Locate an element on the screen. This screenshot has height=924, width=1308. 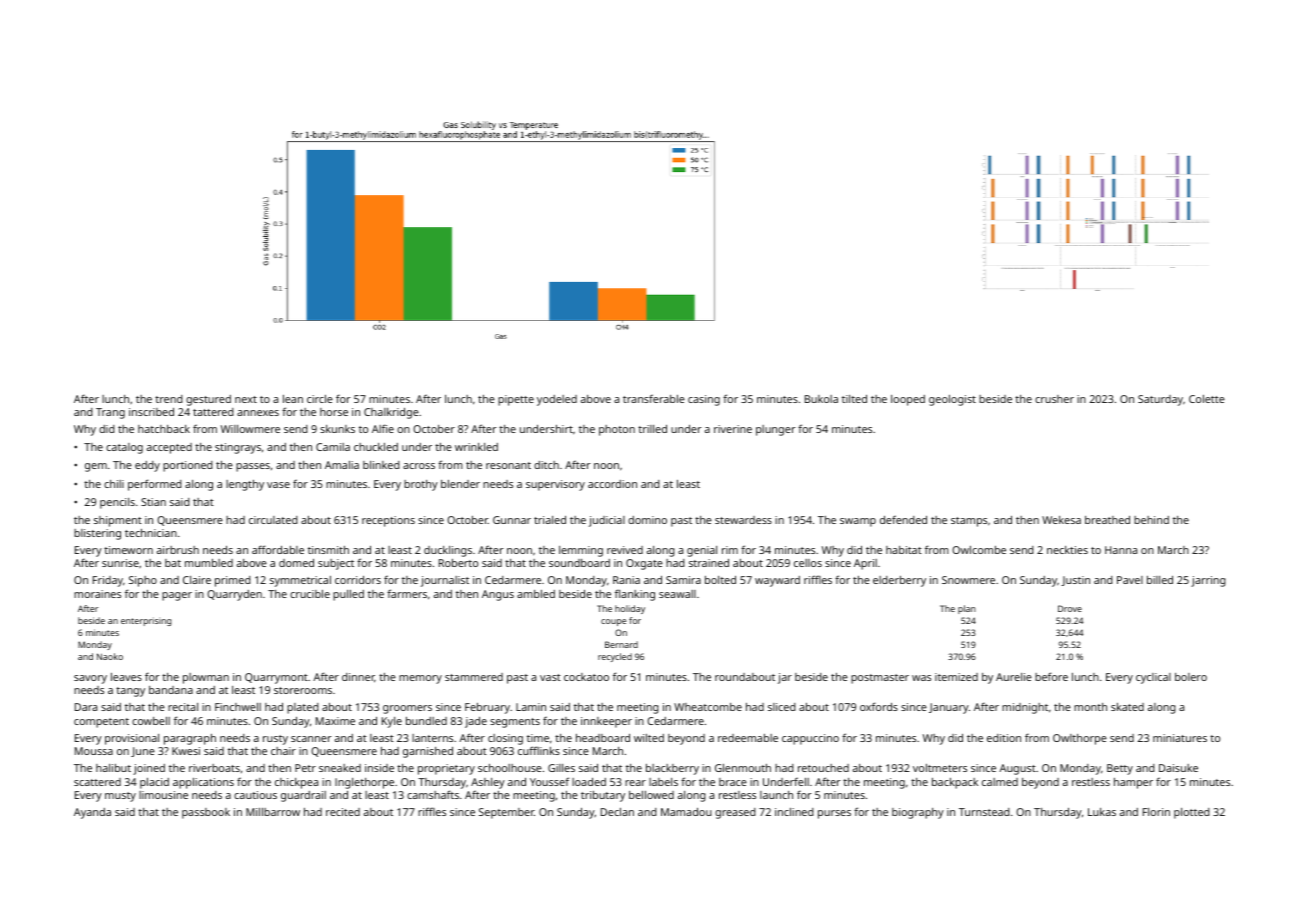
Ayanda is located at coordinates (92, 813).
